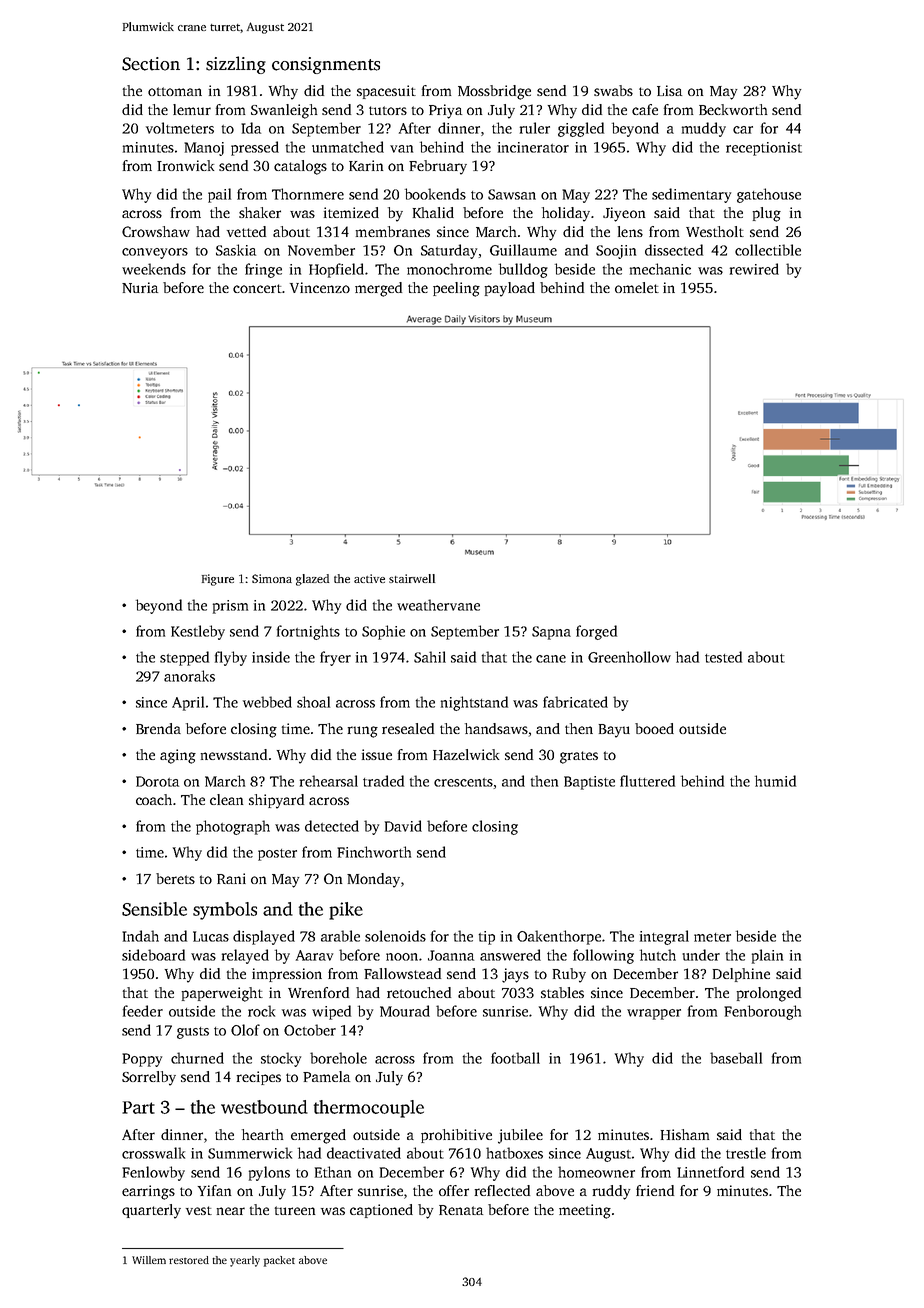 This screenshot has width=924, height=1308. Describe the element at coordinates (449, 269) in the screenshot. I see `monochrome` at that location.
